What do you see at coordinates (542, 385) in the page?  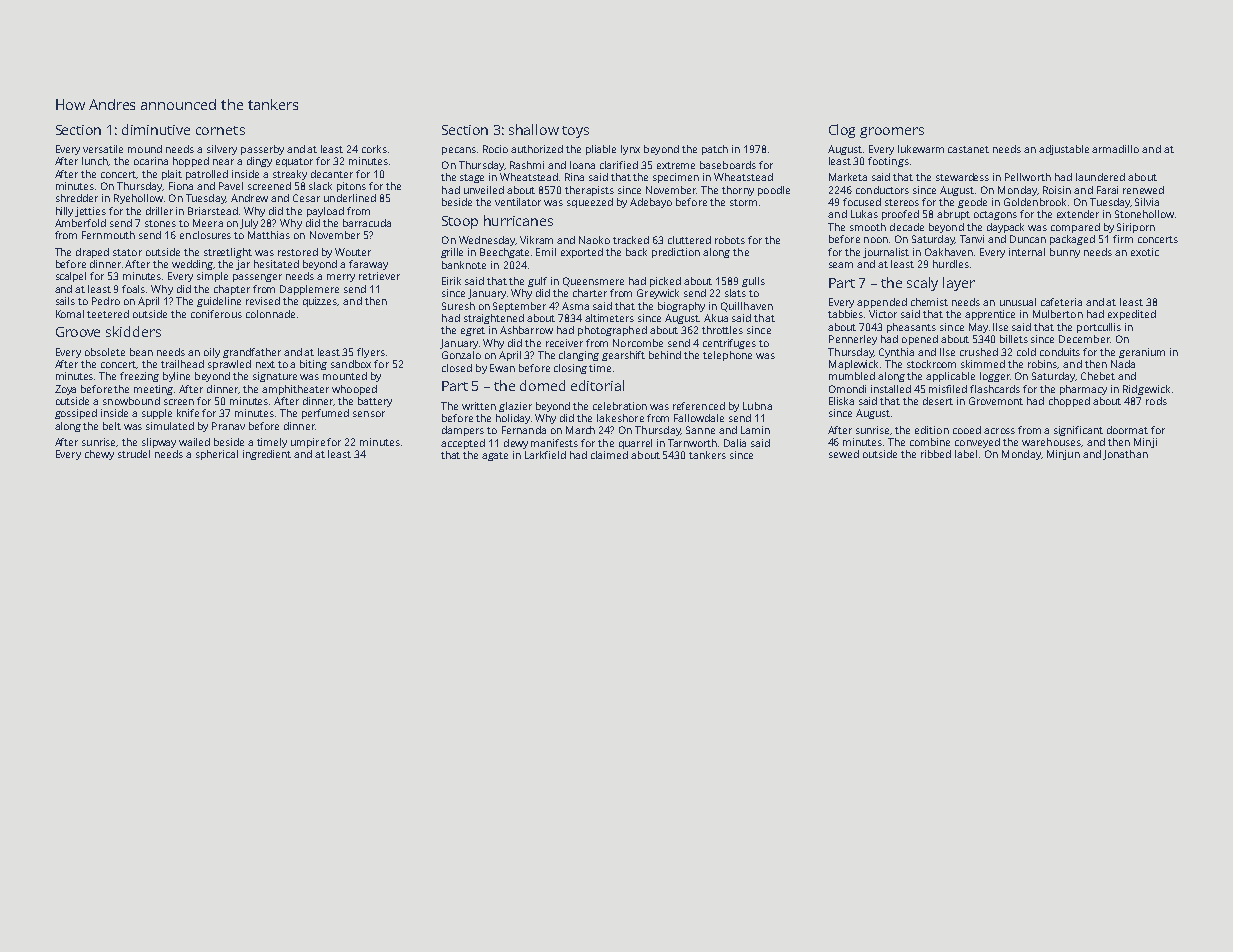 I see `domed` at bounding box center [542, 385].
